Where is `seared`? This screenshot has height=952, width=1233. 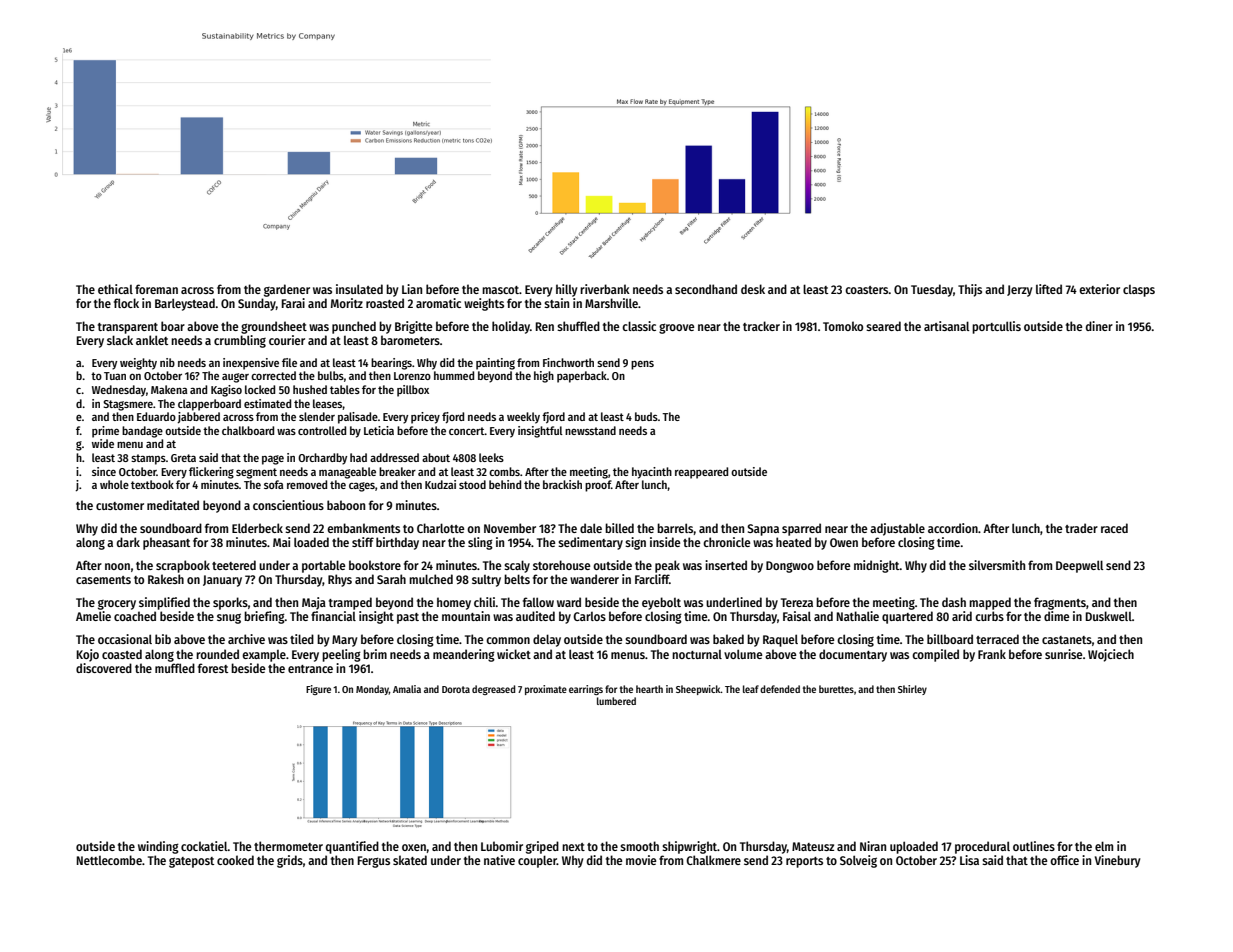 seared is located at coordinates (883, 326).
